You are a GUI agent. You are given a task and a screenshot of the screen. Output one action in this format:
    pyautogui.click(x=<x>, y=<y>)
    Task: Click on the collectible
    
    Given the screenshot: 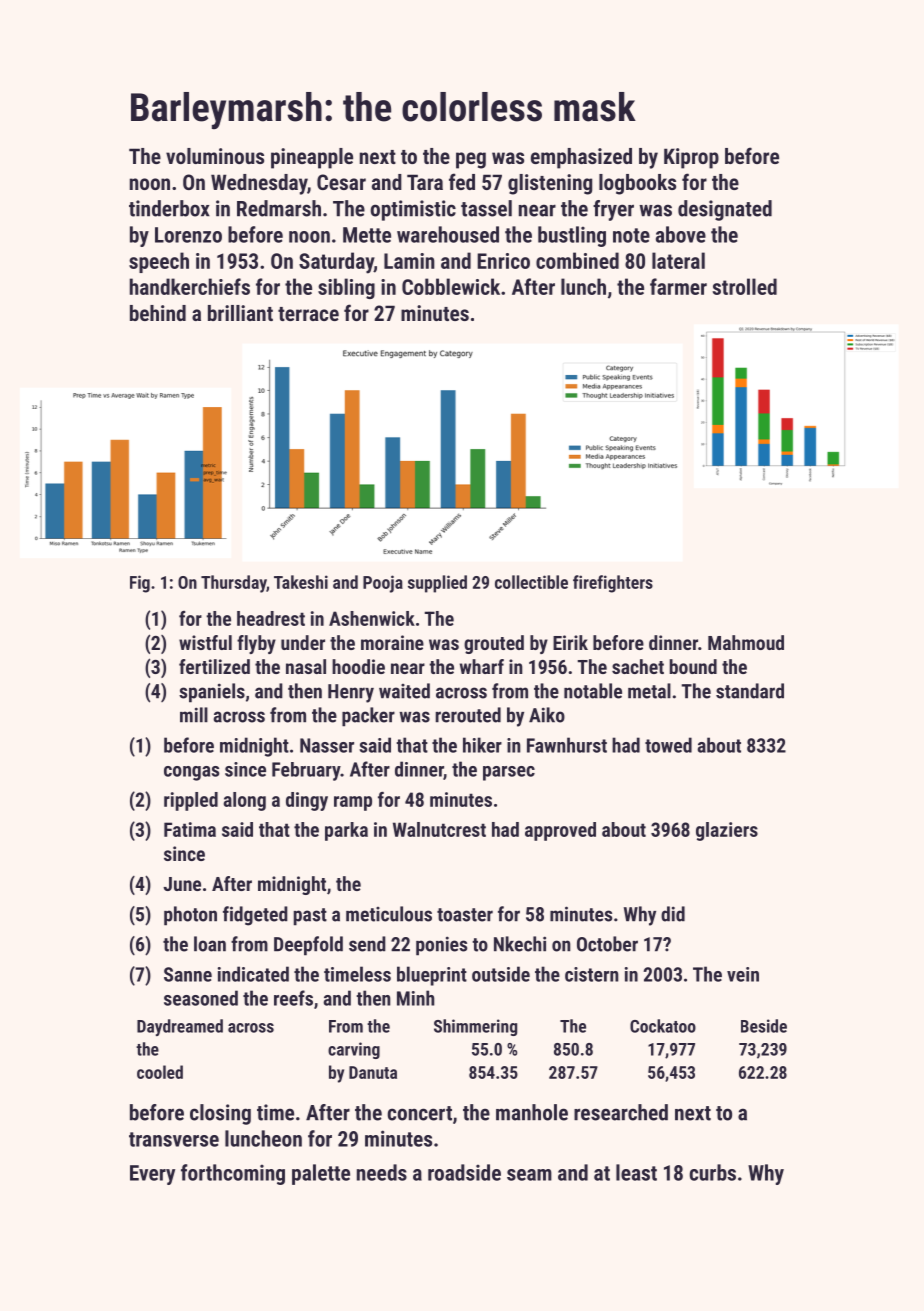 What is the action you would take?
    pyautogui.click(x=531, y=582)
